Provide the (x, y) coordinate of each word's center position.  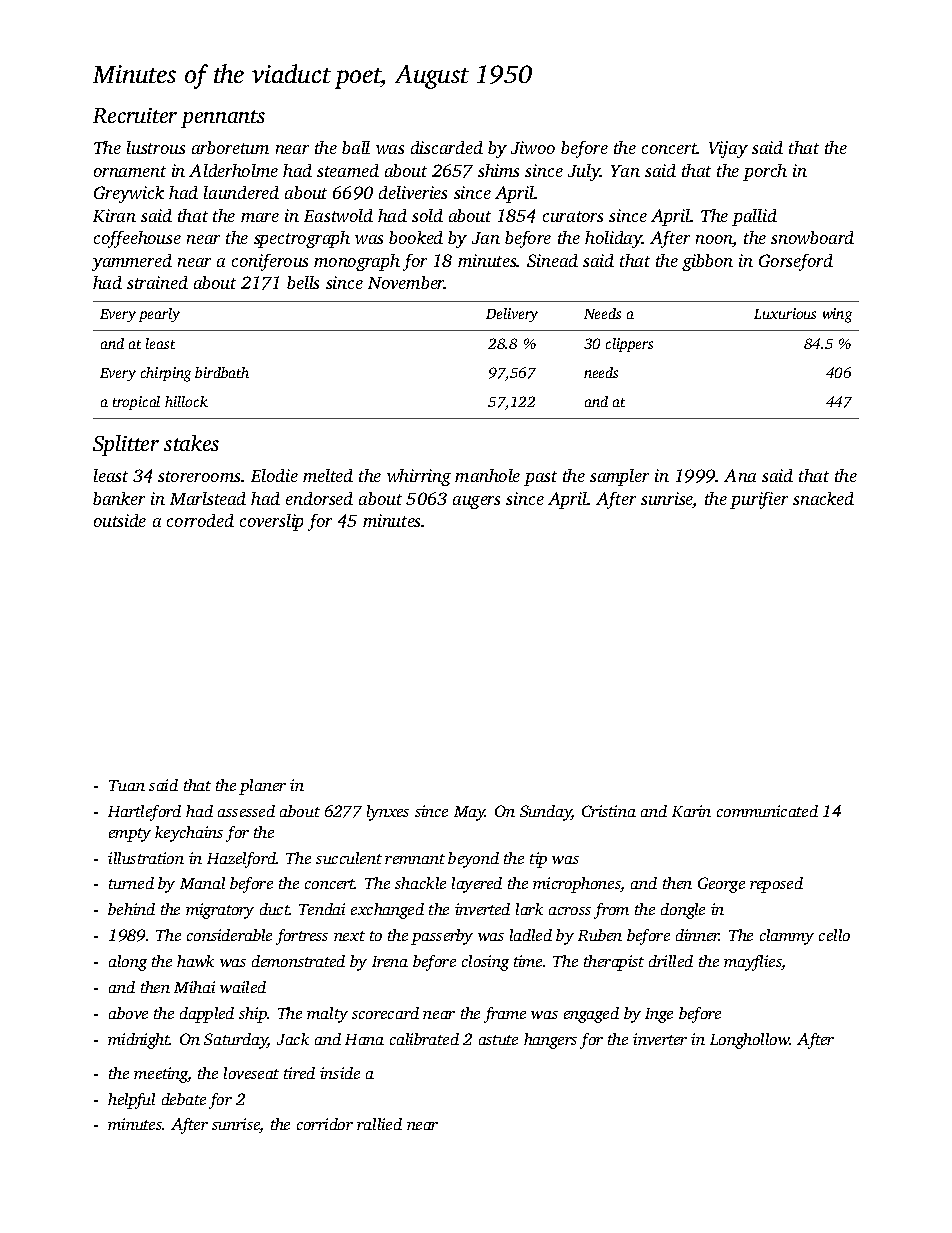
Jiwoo (533, 147)
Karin (691, 811)
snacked (823, 498)
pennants (223, 119)
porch (765, 172)
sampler (619, 477)
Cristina (609, 811)
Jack (293, 1039)
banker (119, 498)
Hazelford (242, 860)
